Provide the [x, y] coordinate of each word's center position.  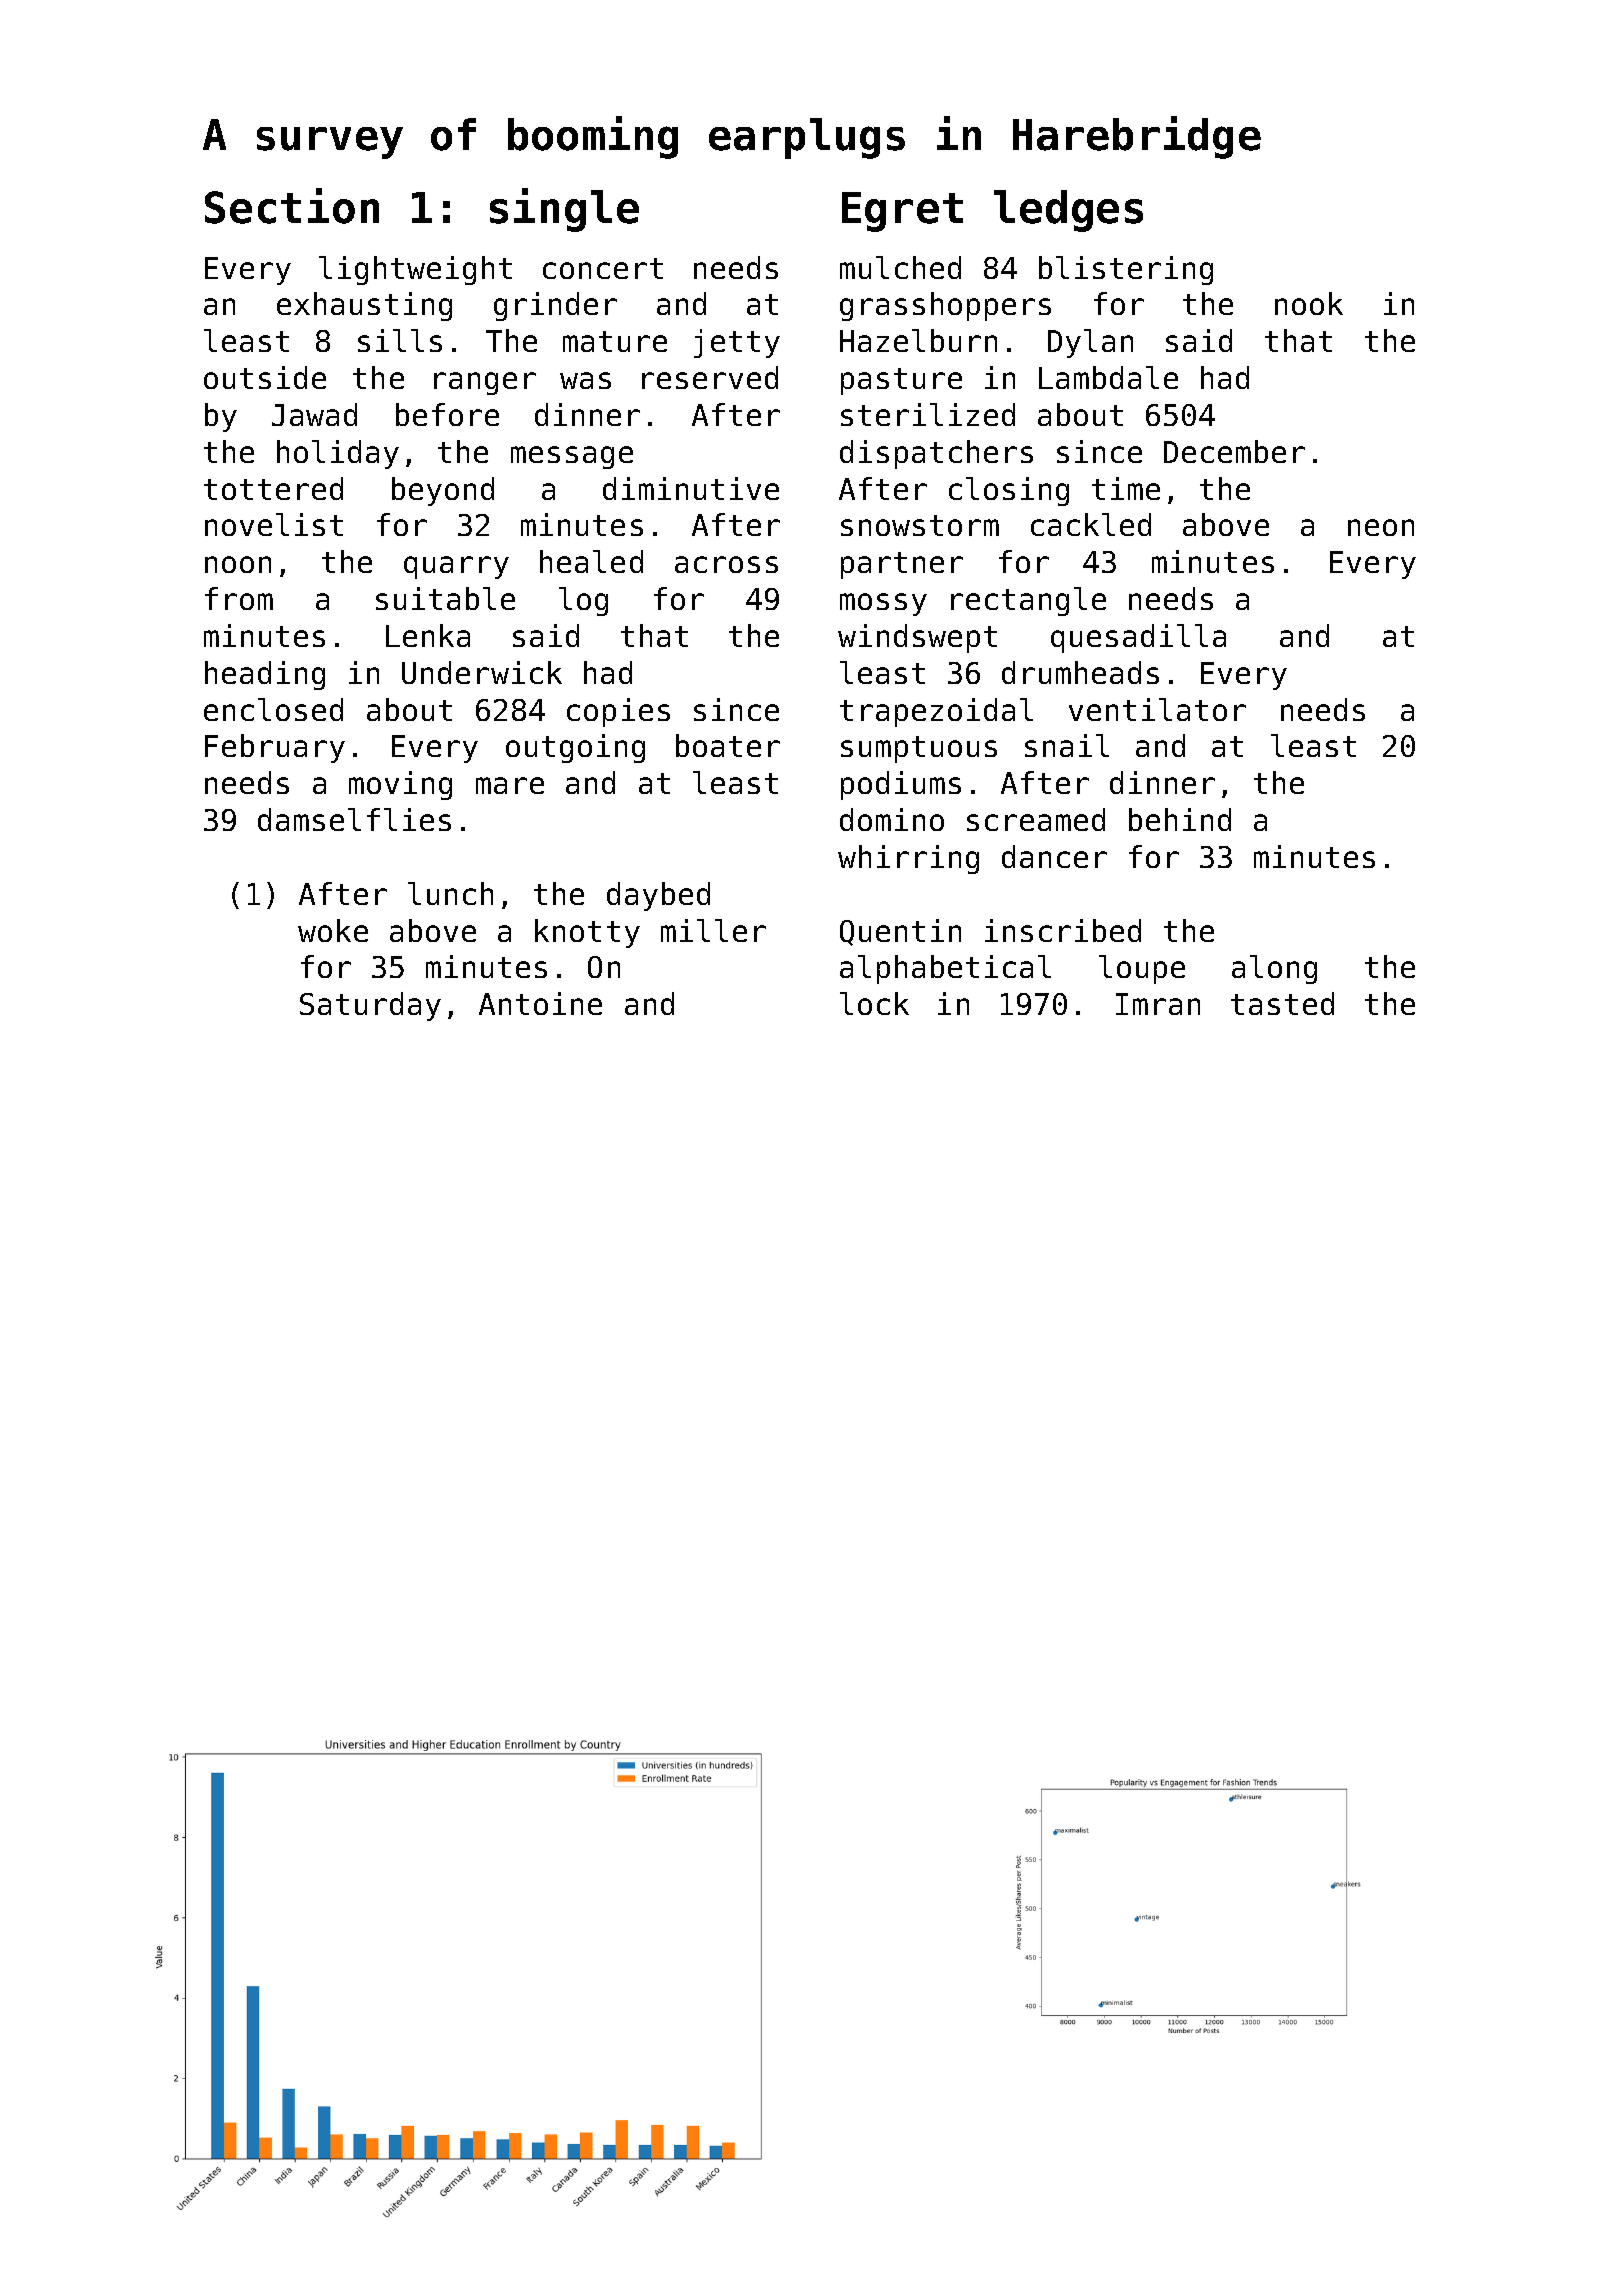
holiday [338, 454]
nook [1309, 303]
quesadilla [1138, 638]
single [564, 210]
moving [400, 785]
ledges [1068, 211]
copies [618, 712]
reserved [710, 377]
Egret [902, 212]
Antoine [540, 1003]
